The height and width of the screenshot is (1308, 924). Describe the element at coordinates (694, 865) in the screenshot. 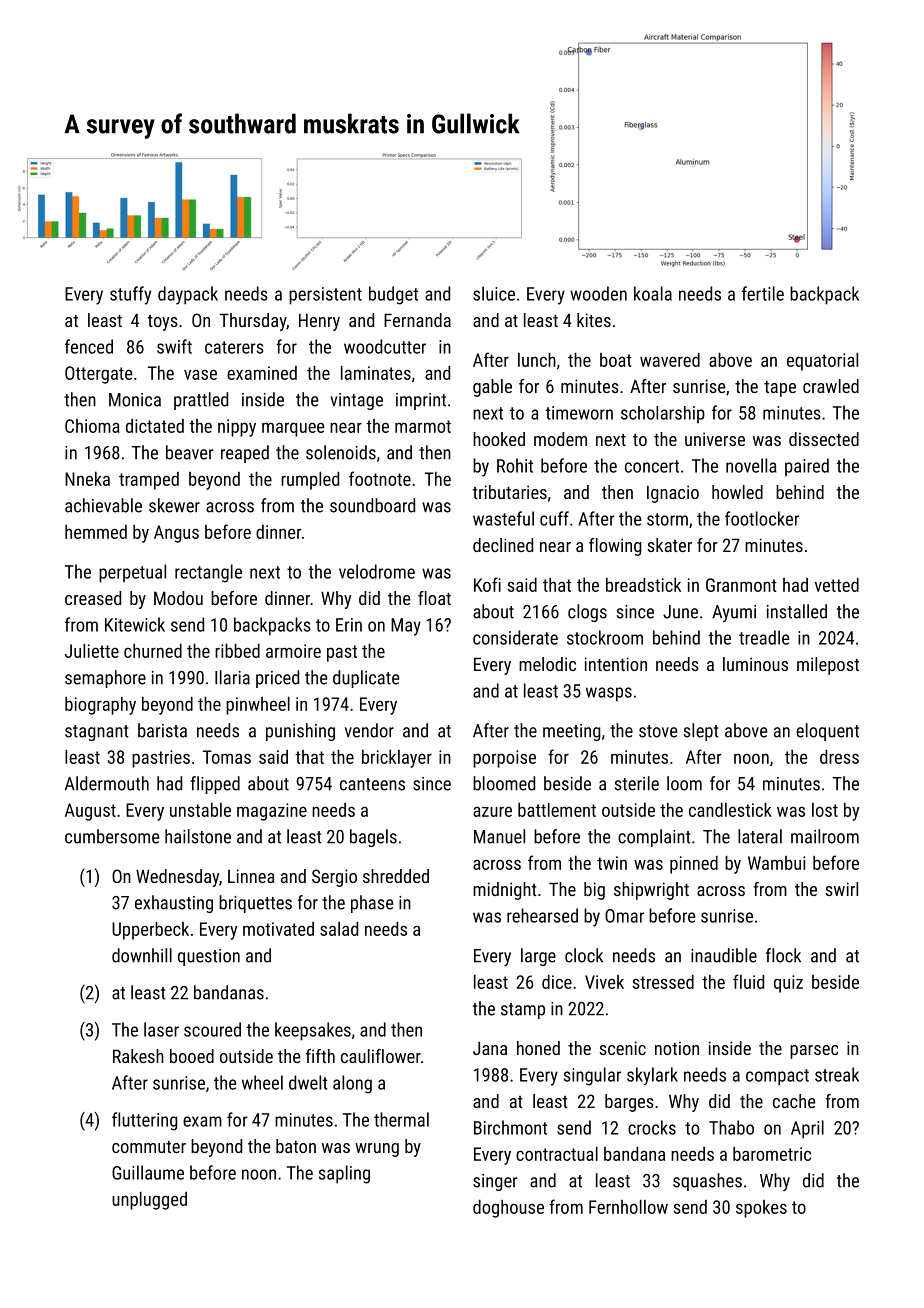

I see `pinned` at that location.
